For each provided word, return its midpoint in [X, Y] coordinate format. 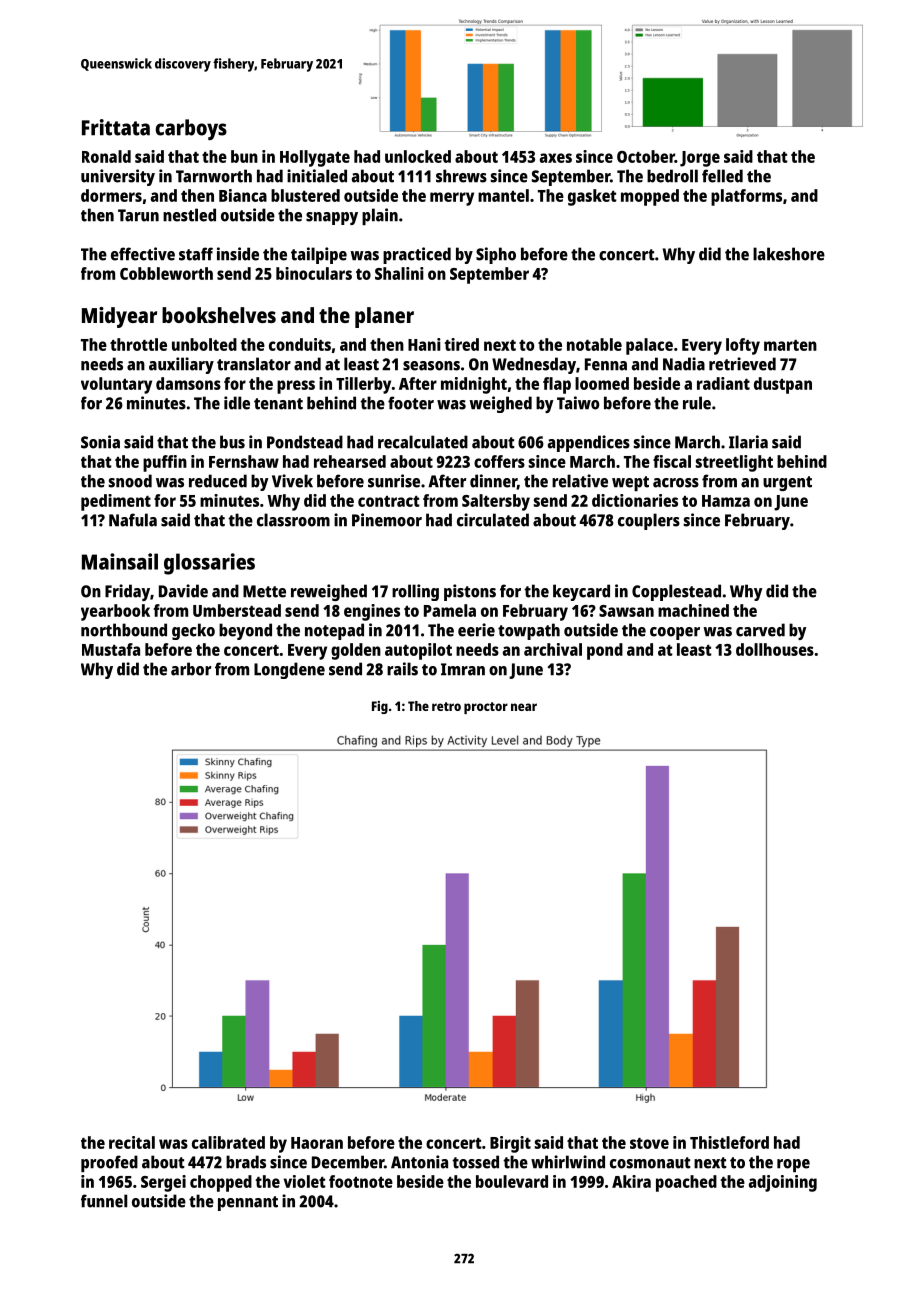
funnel [104, 1201]
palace [649, 346]
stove [649, 1143]
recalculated [423, 442]
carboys [191, 129]
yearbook [115, 612]
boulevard [512, 1181]
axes [556, 158]
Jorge [700, 159]
